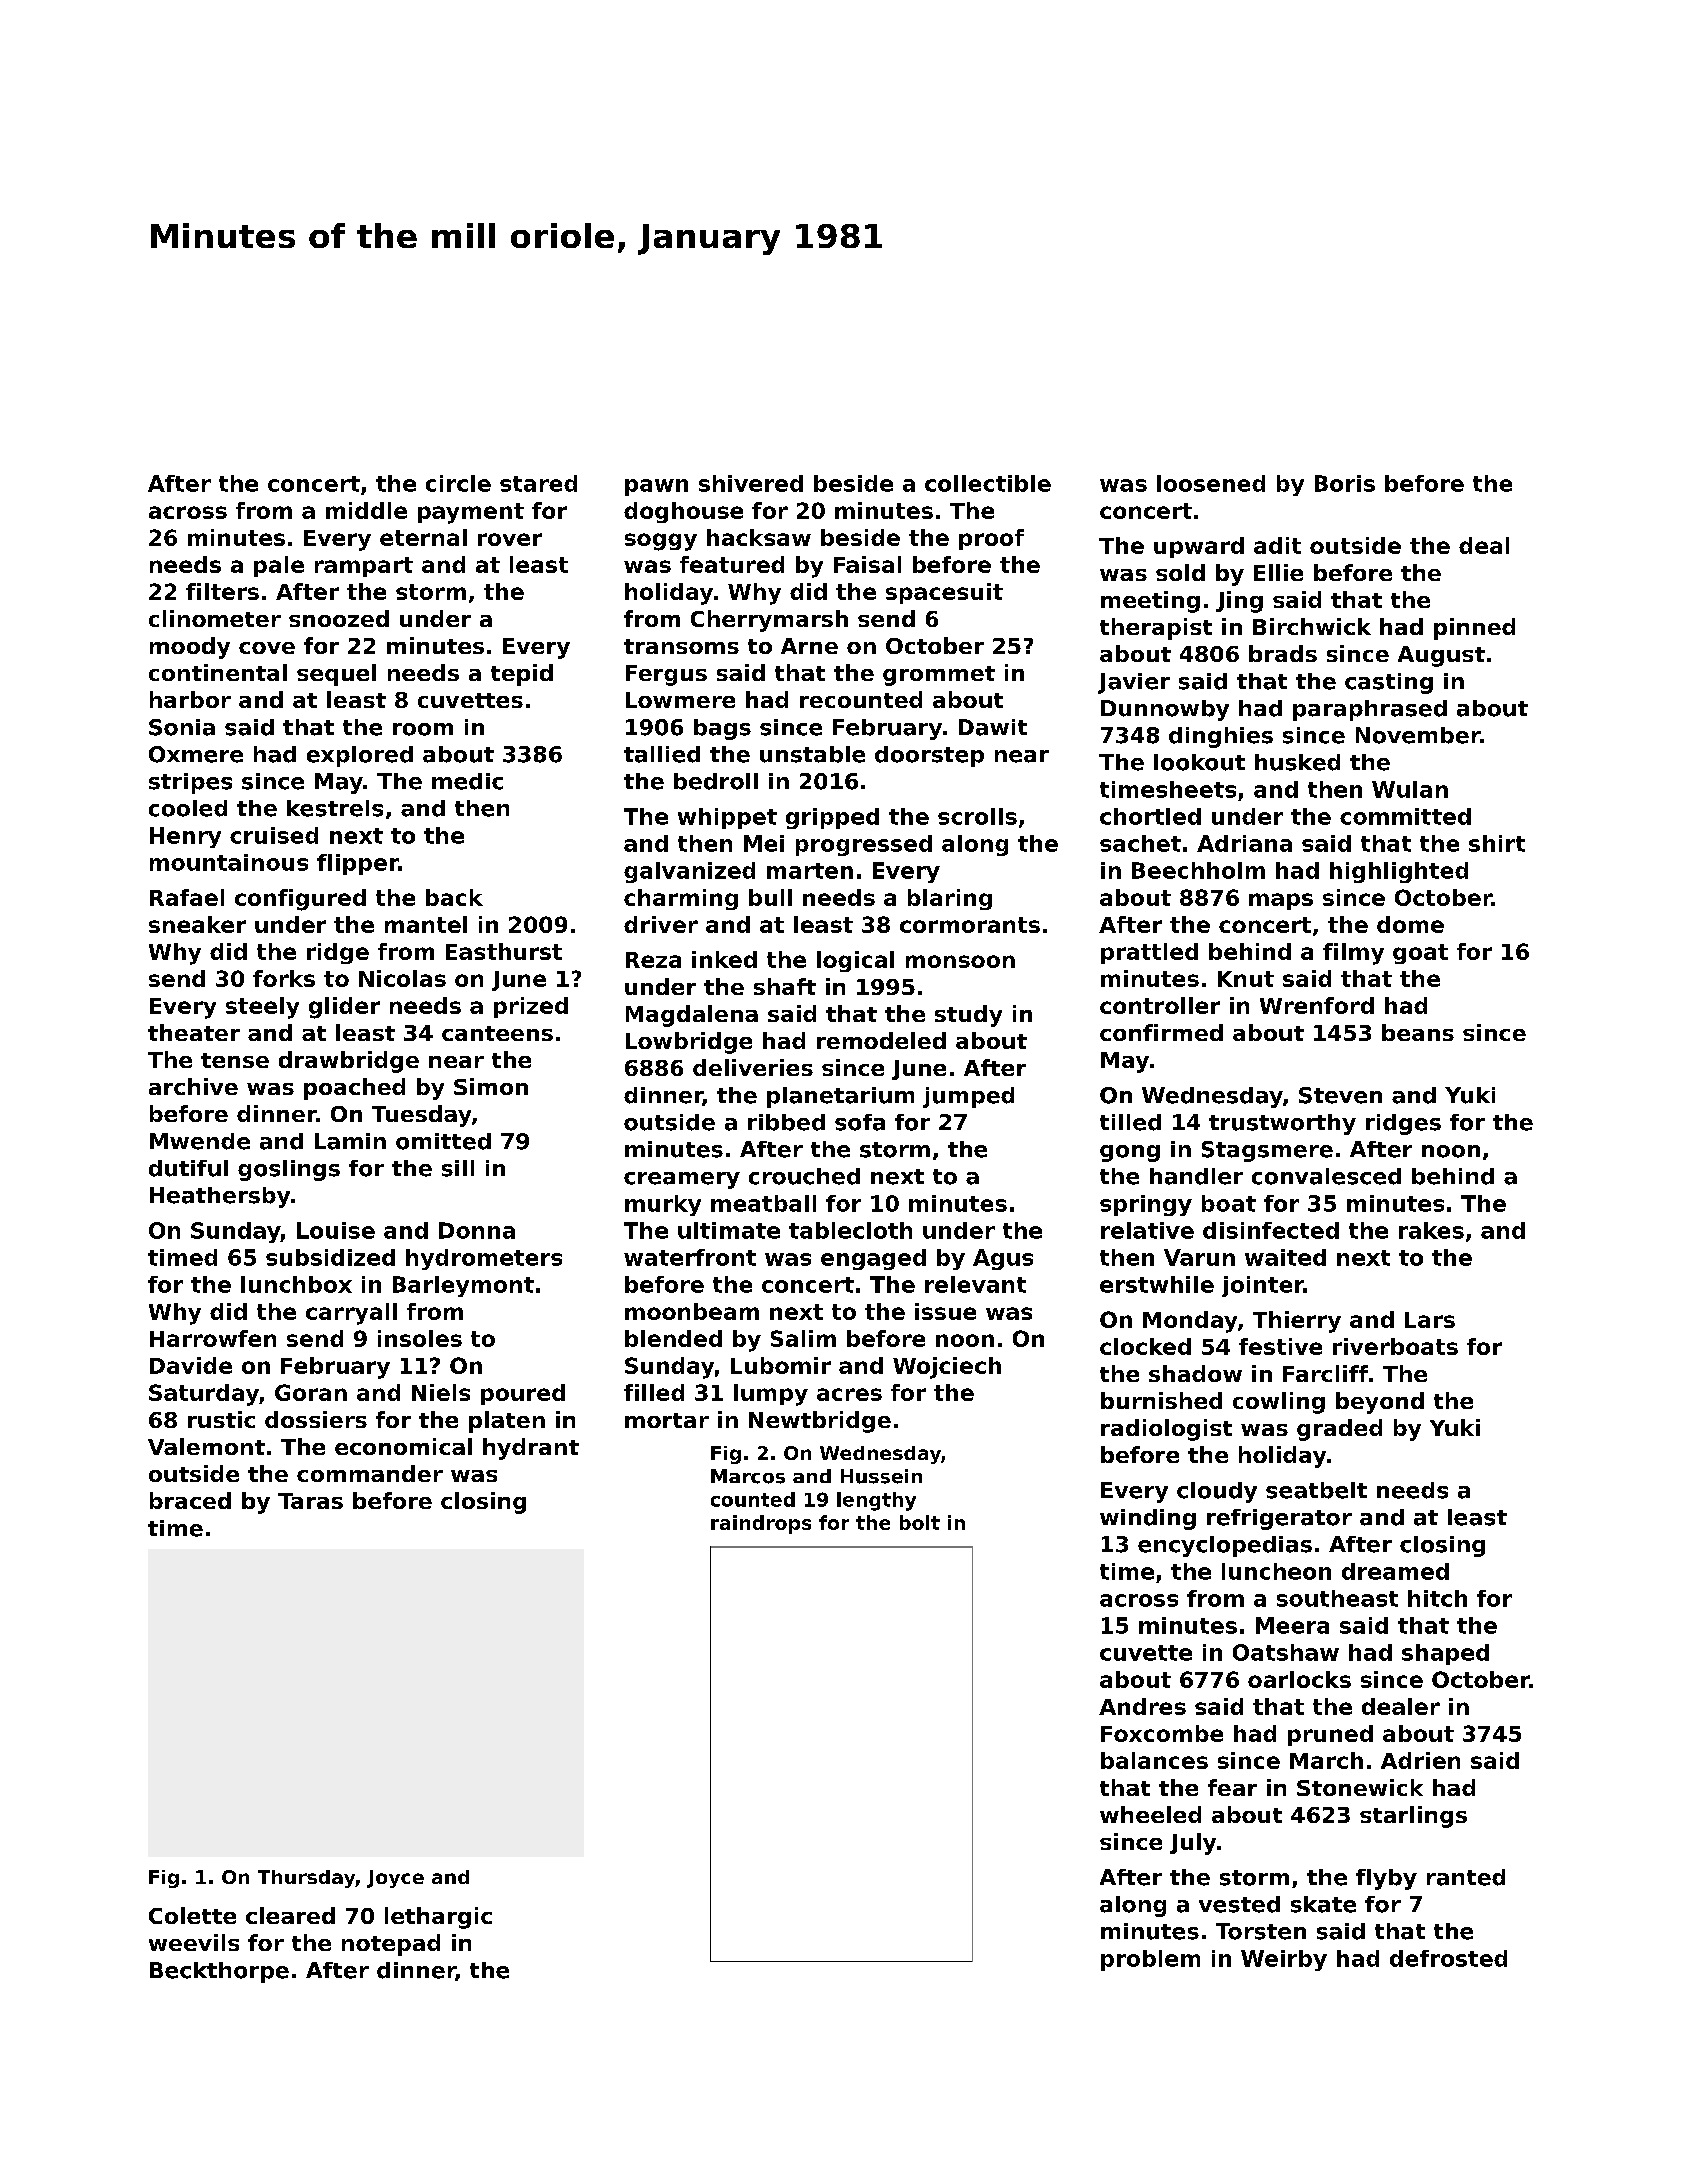 The width and height of the screenshot is (1683, 2178). I want to click on Monday, so click(1190, 1322).
